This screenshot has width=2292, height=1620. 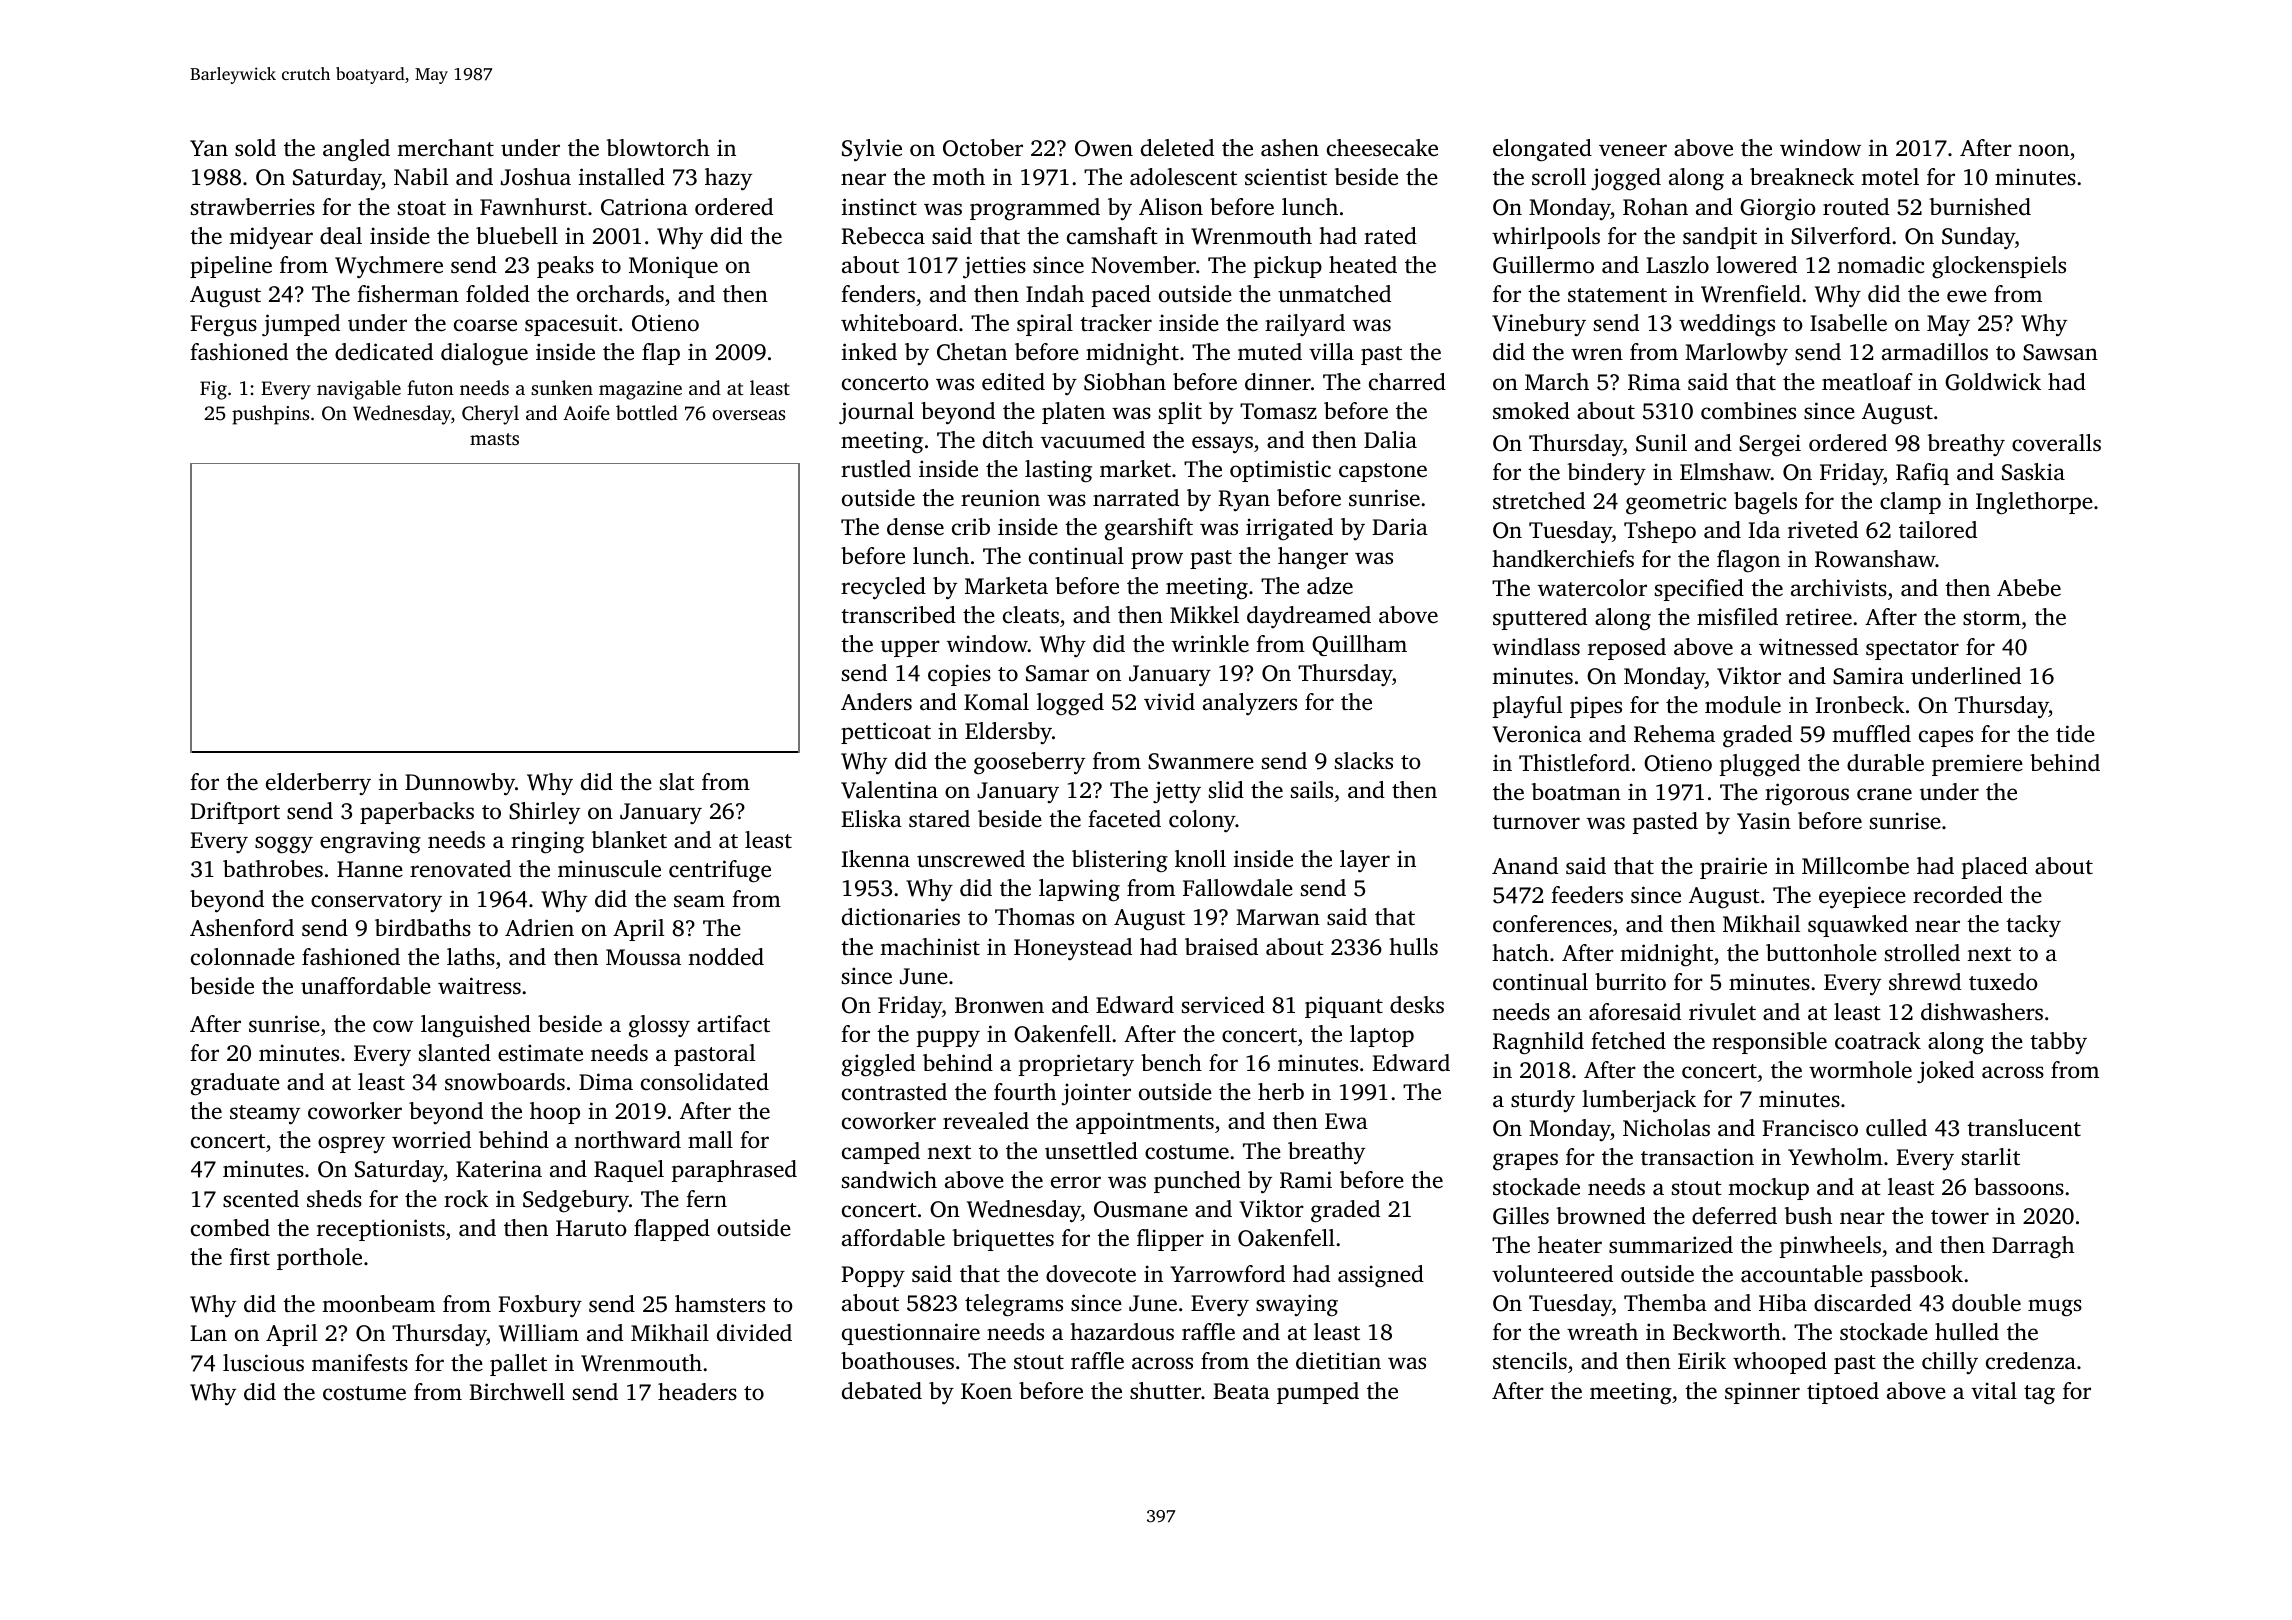 I want to click on manifests, so click(x=360, y=1363).
